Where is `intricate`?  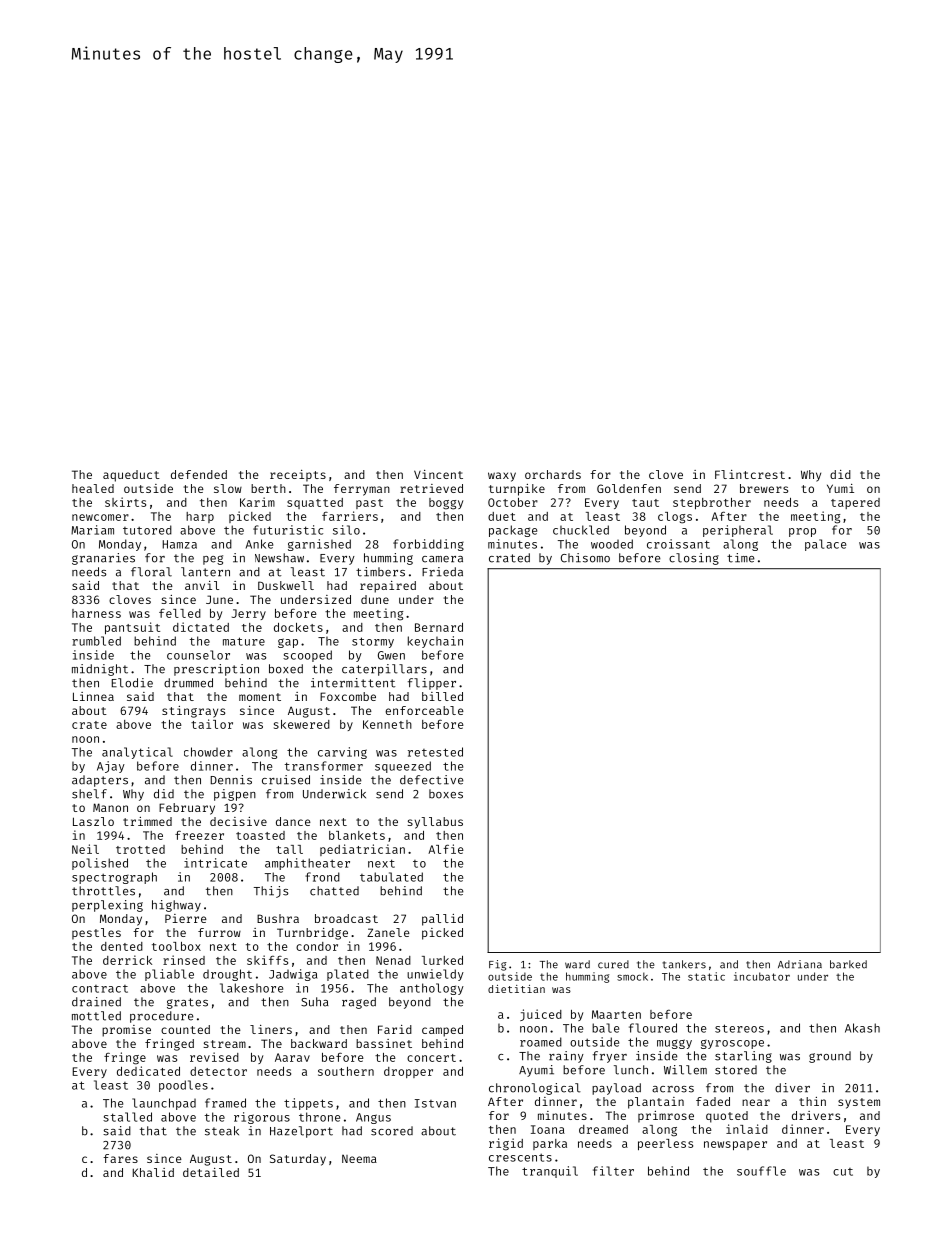 intricate is located at coordinates (215, 863).
